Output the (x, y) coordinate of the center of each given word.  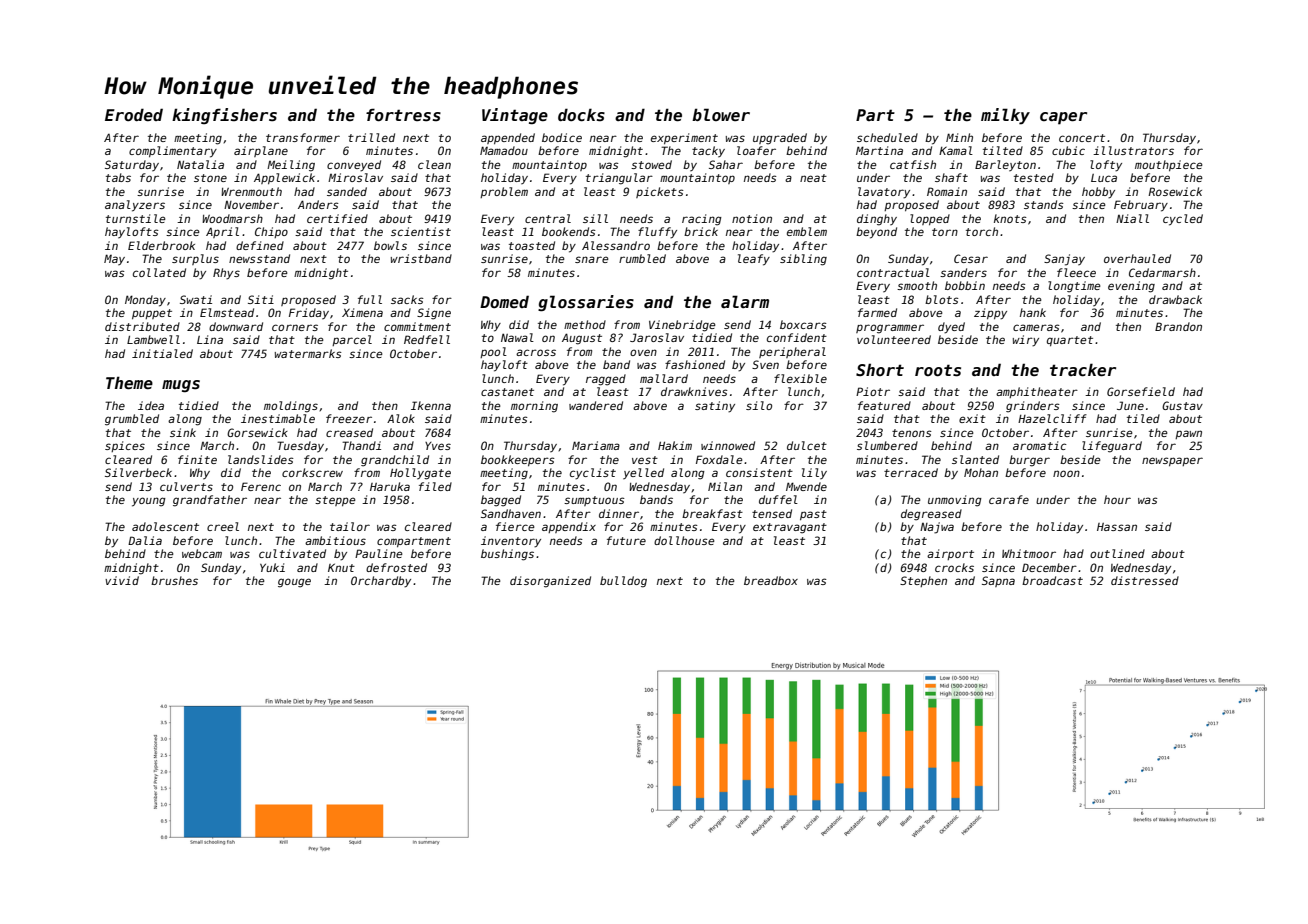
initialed (162, 353)
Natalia (200, 164)
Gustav (1182, 405)
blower (721, 114)
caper (1063, 118)
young (149, 502)
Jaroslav (657, 337)
